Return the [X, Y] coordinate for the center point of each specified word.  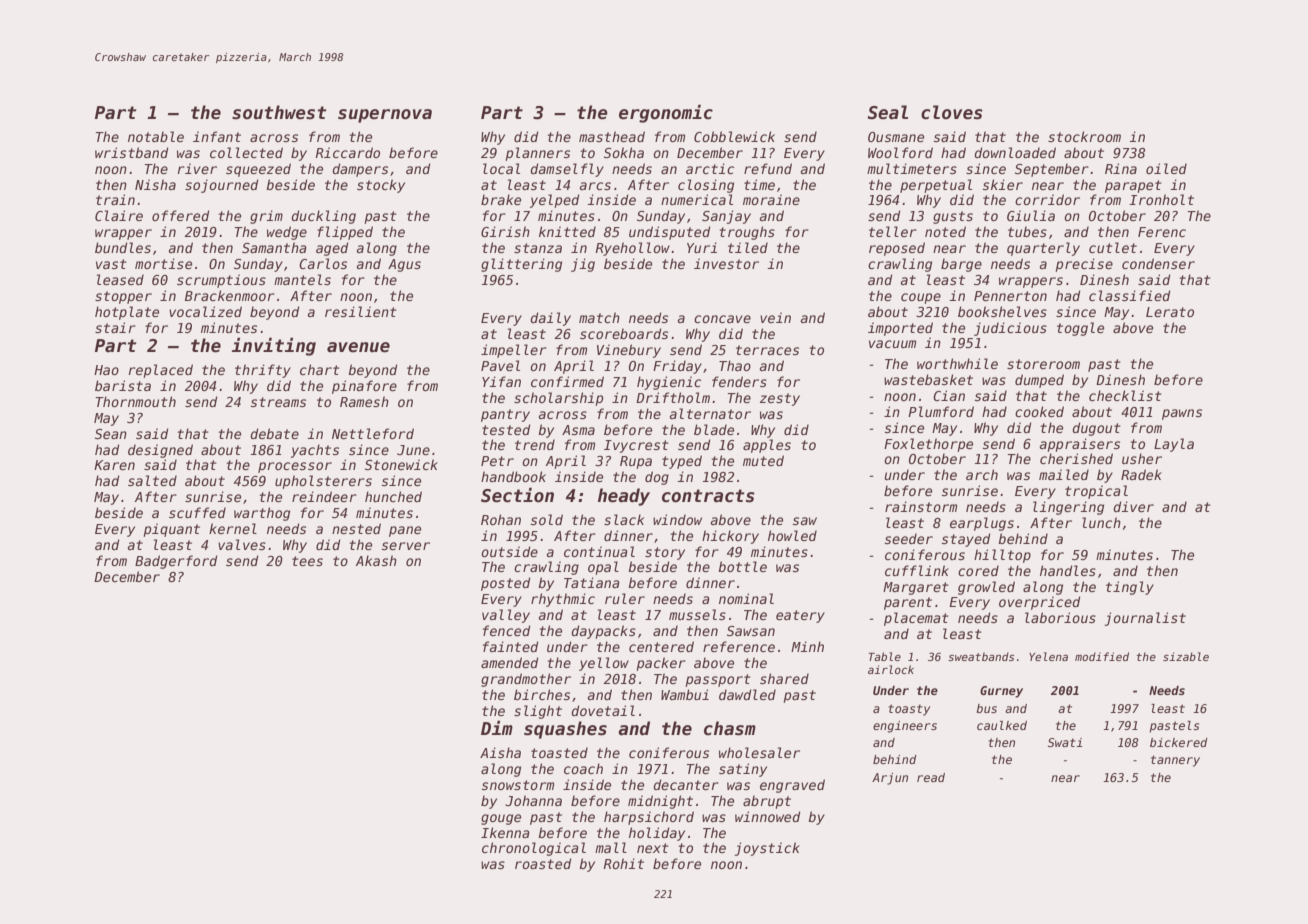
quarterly [1043, 249]
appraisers [1080, 445]
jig [583, 265]
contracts [708, 496]
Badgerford [176, 562]
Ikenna [505, 832]
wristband [131, 152]
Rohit [623, 863]
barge [961, 265]
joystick [767, 849]
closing [706, 186]
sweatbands [981, 656]
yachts [315, 451]
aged [332, 249]
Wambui [685, 694]
